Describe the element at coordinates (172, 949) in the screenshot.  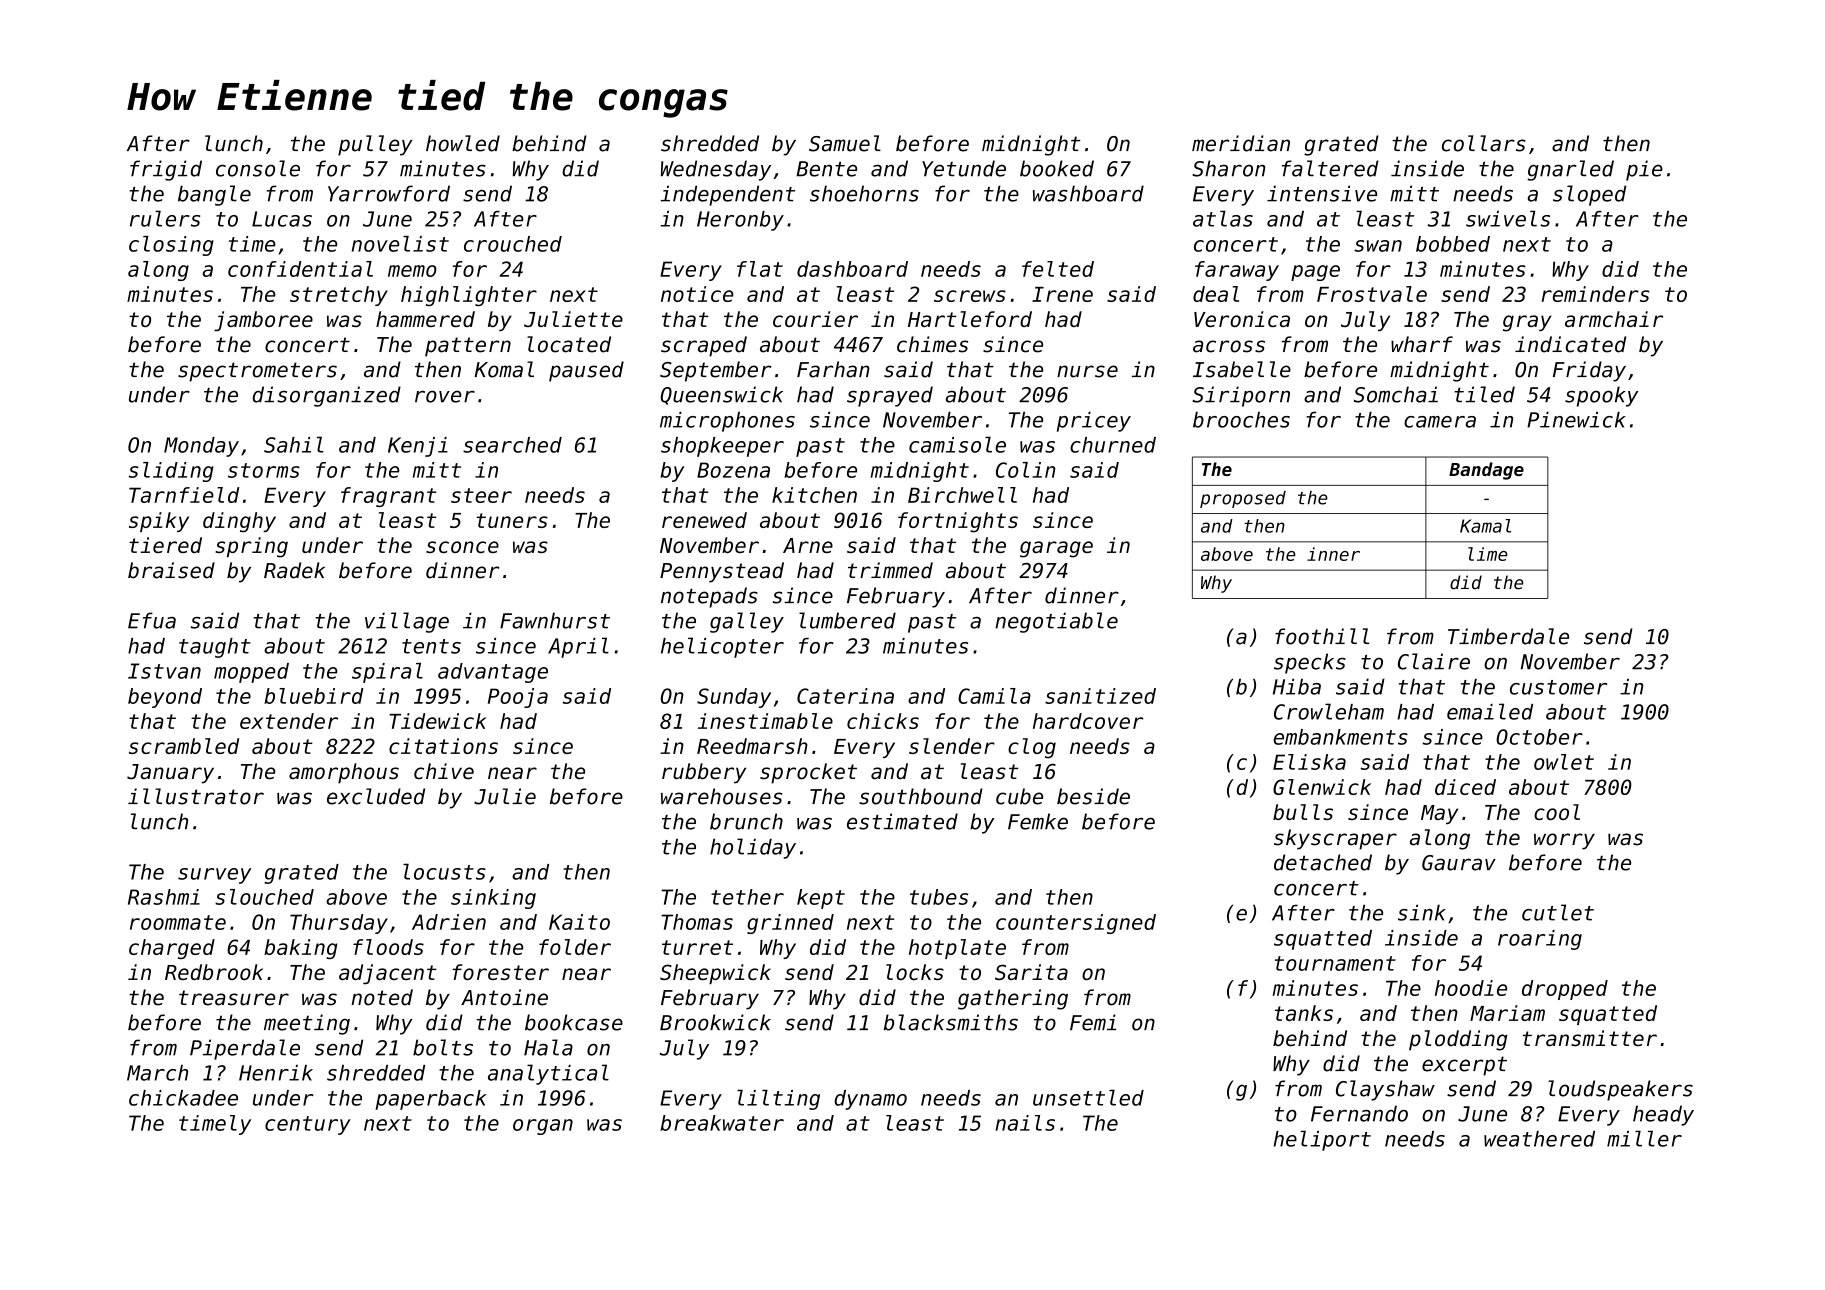
I see `charged` at that location.
